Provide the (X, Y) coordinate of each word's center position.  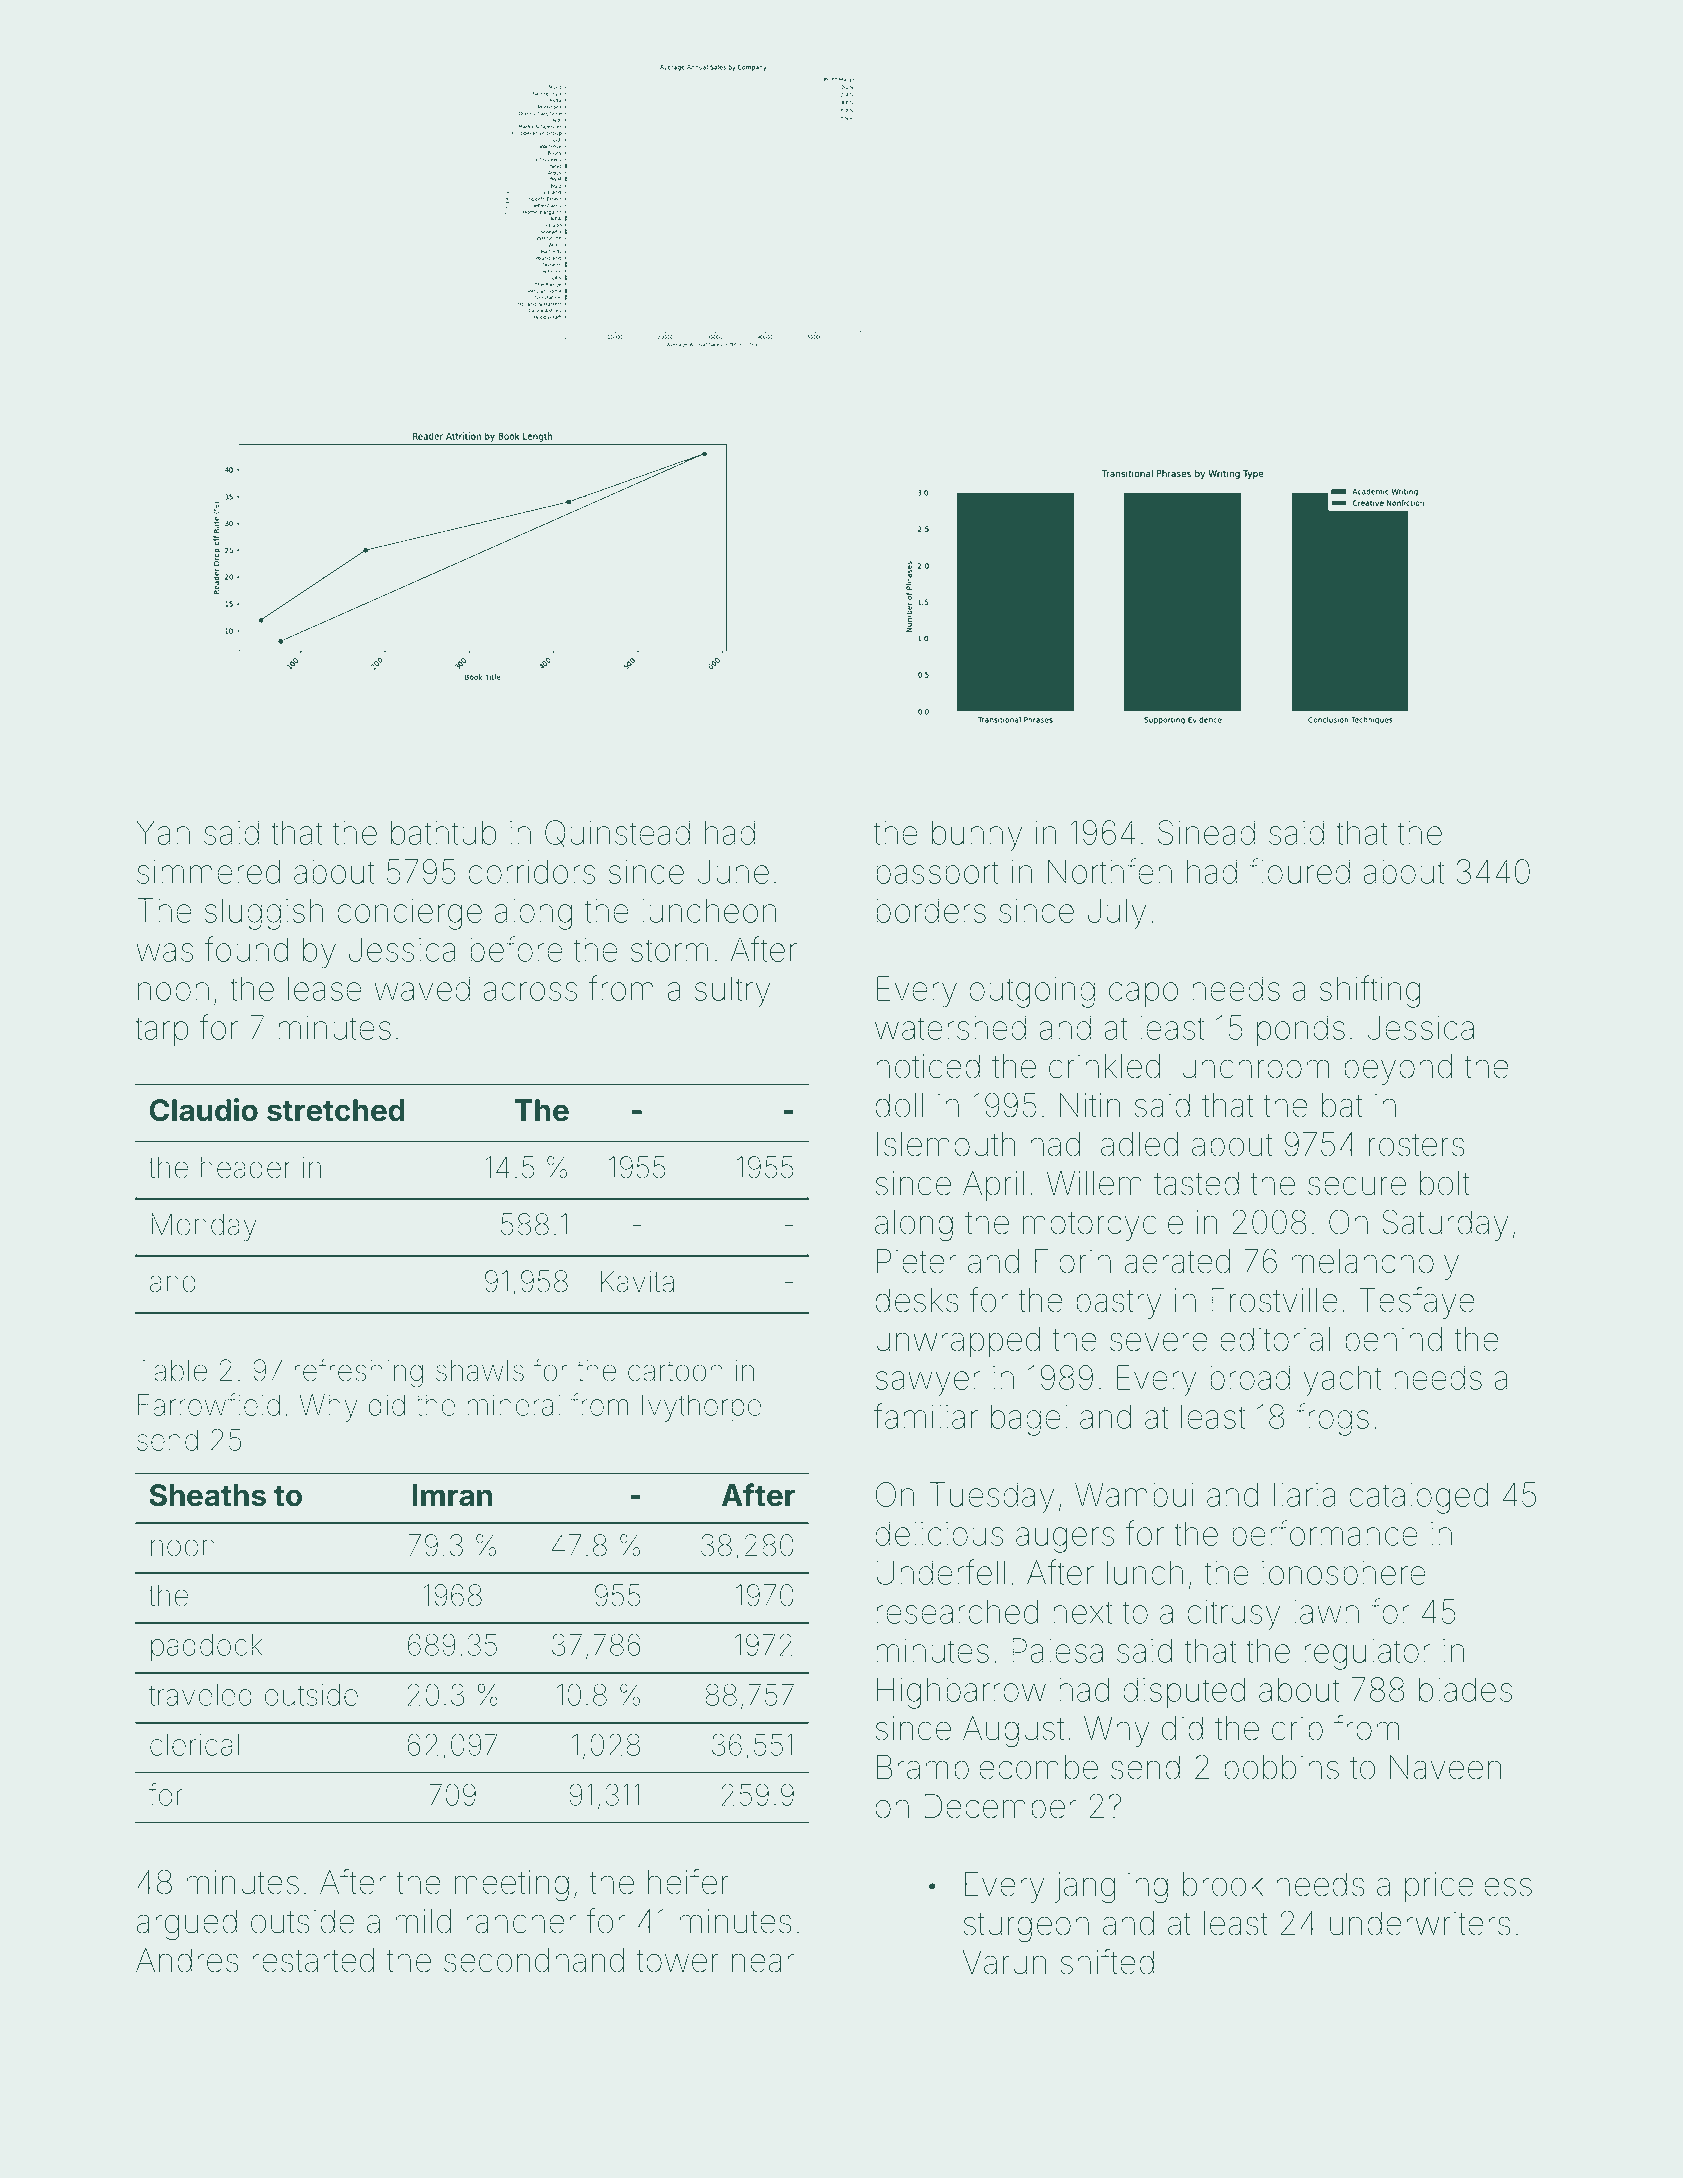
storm (669, 950)
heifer (688, 1882)
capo (1143, 994)
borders (931, 910)
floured (1299, 871)
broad (1250, 1377)
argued (186, 1924)
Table (172, 1370)
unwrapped (958, 1342)
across (530, 991)
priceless (1468, 1887)
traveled (200, 1695)
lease (325, 988)
